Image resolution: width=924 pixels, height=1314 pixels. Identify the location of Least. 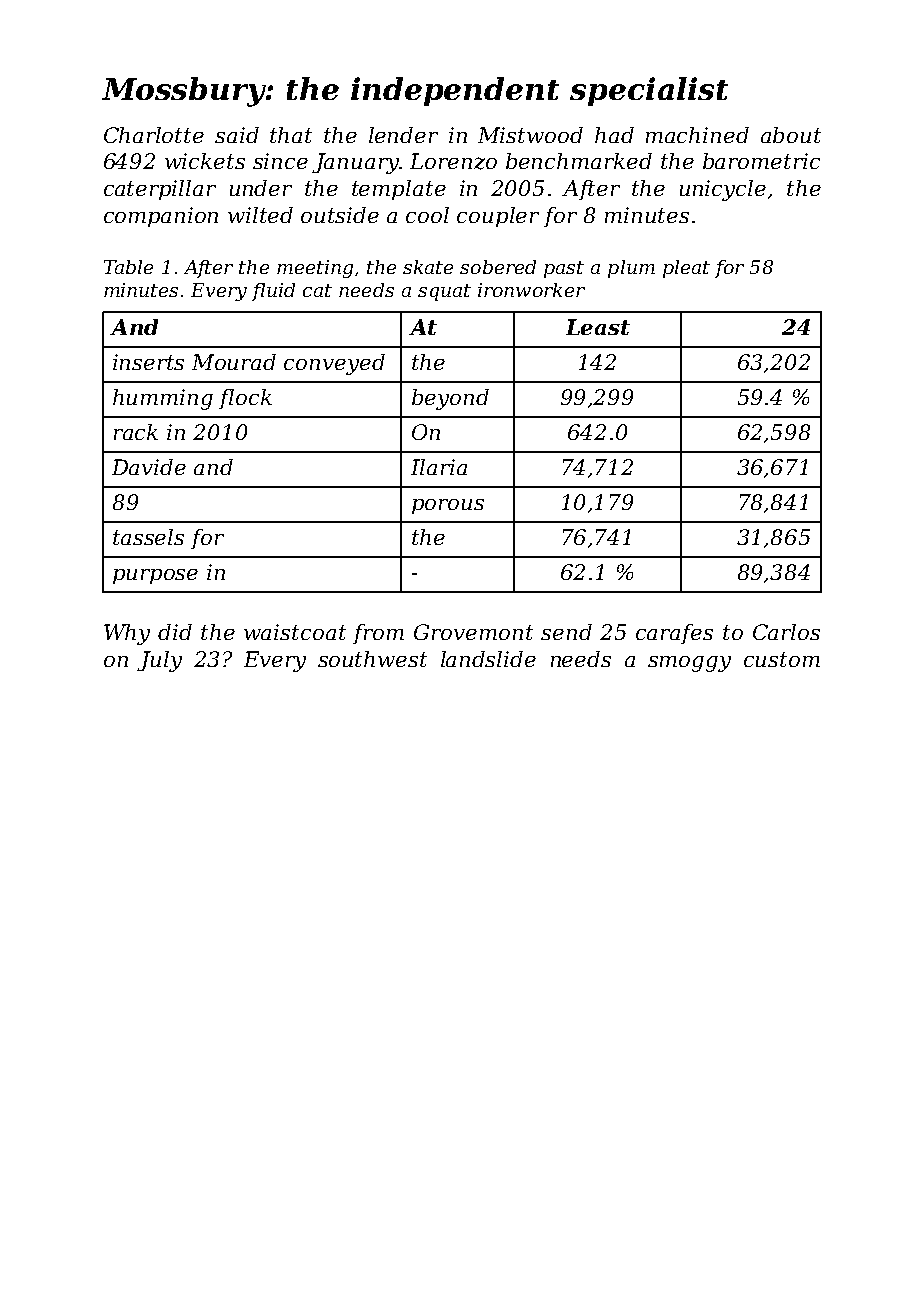
(598, 327).
